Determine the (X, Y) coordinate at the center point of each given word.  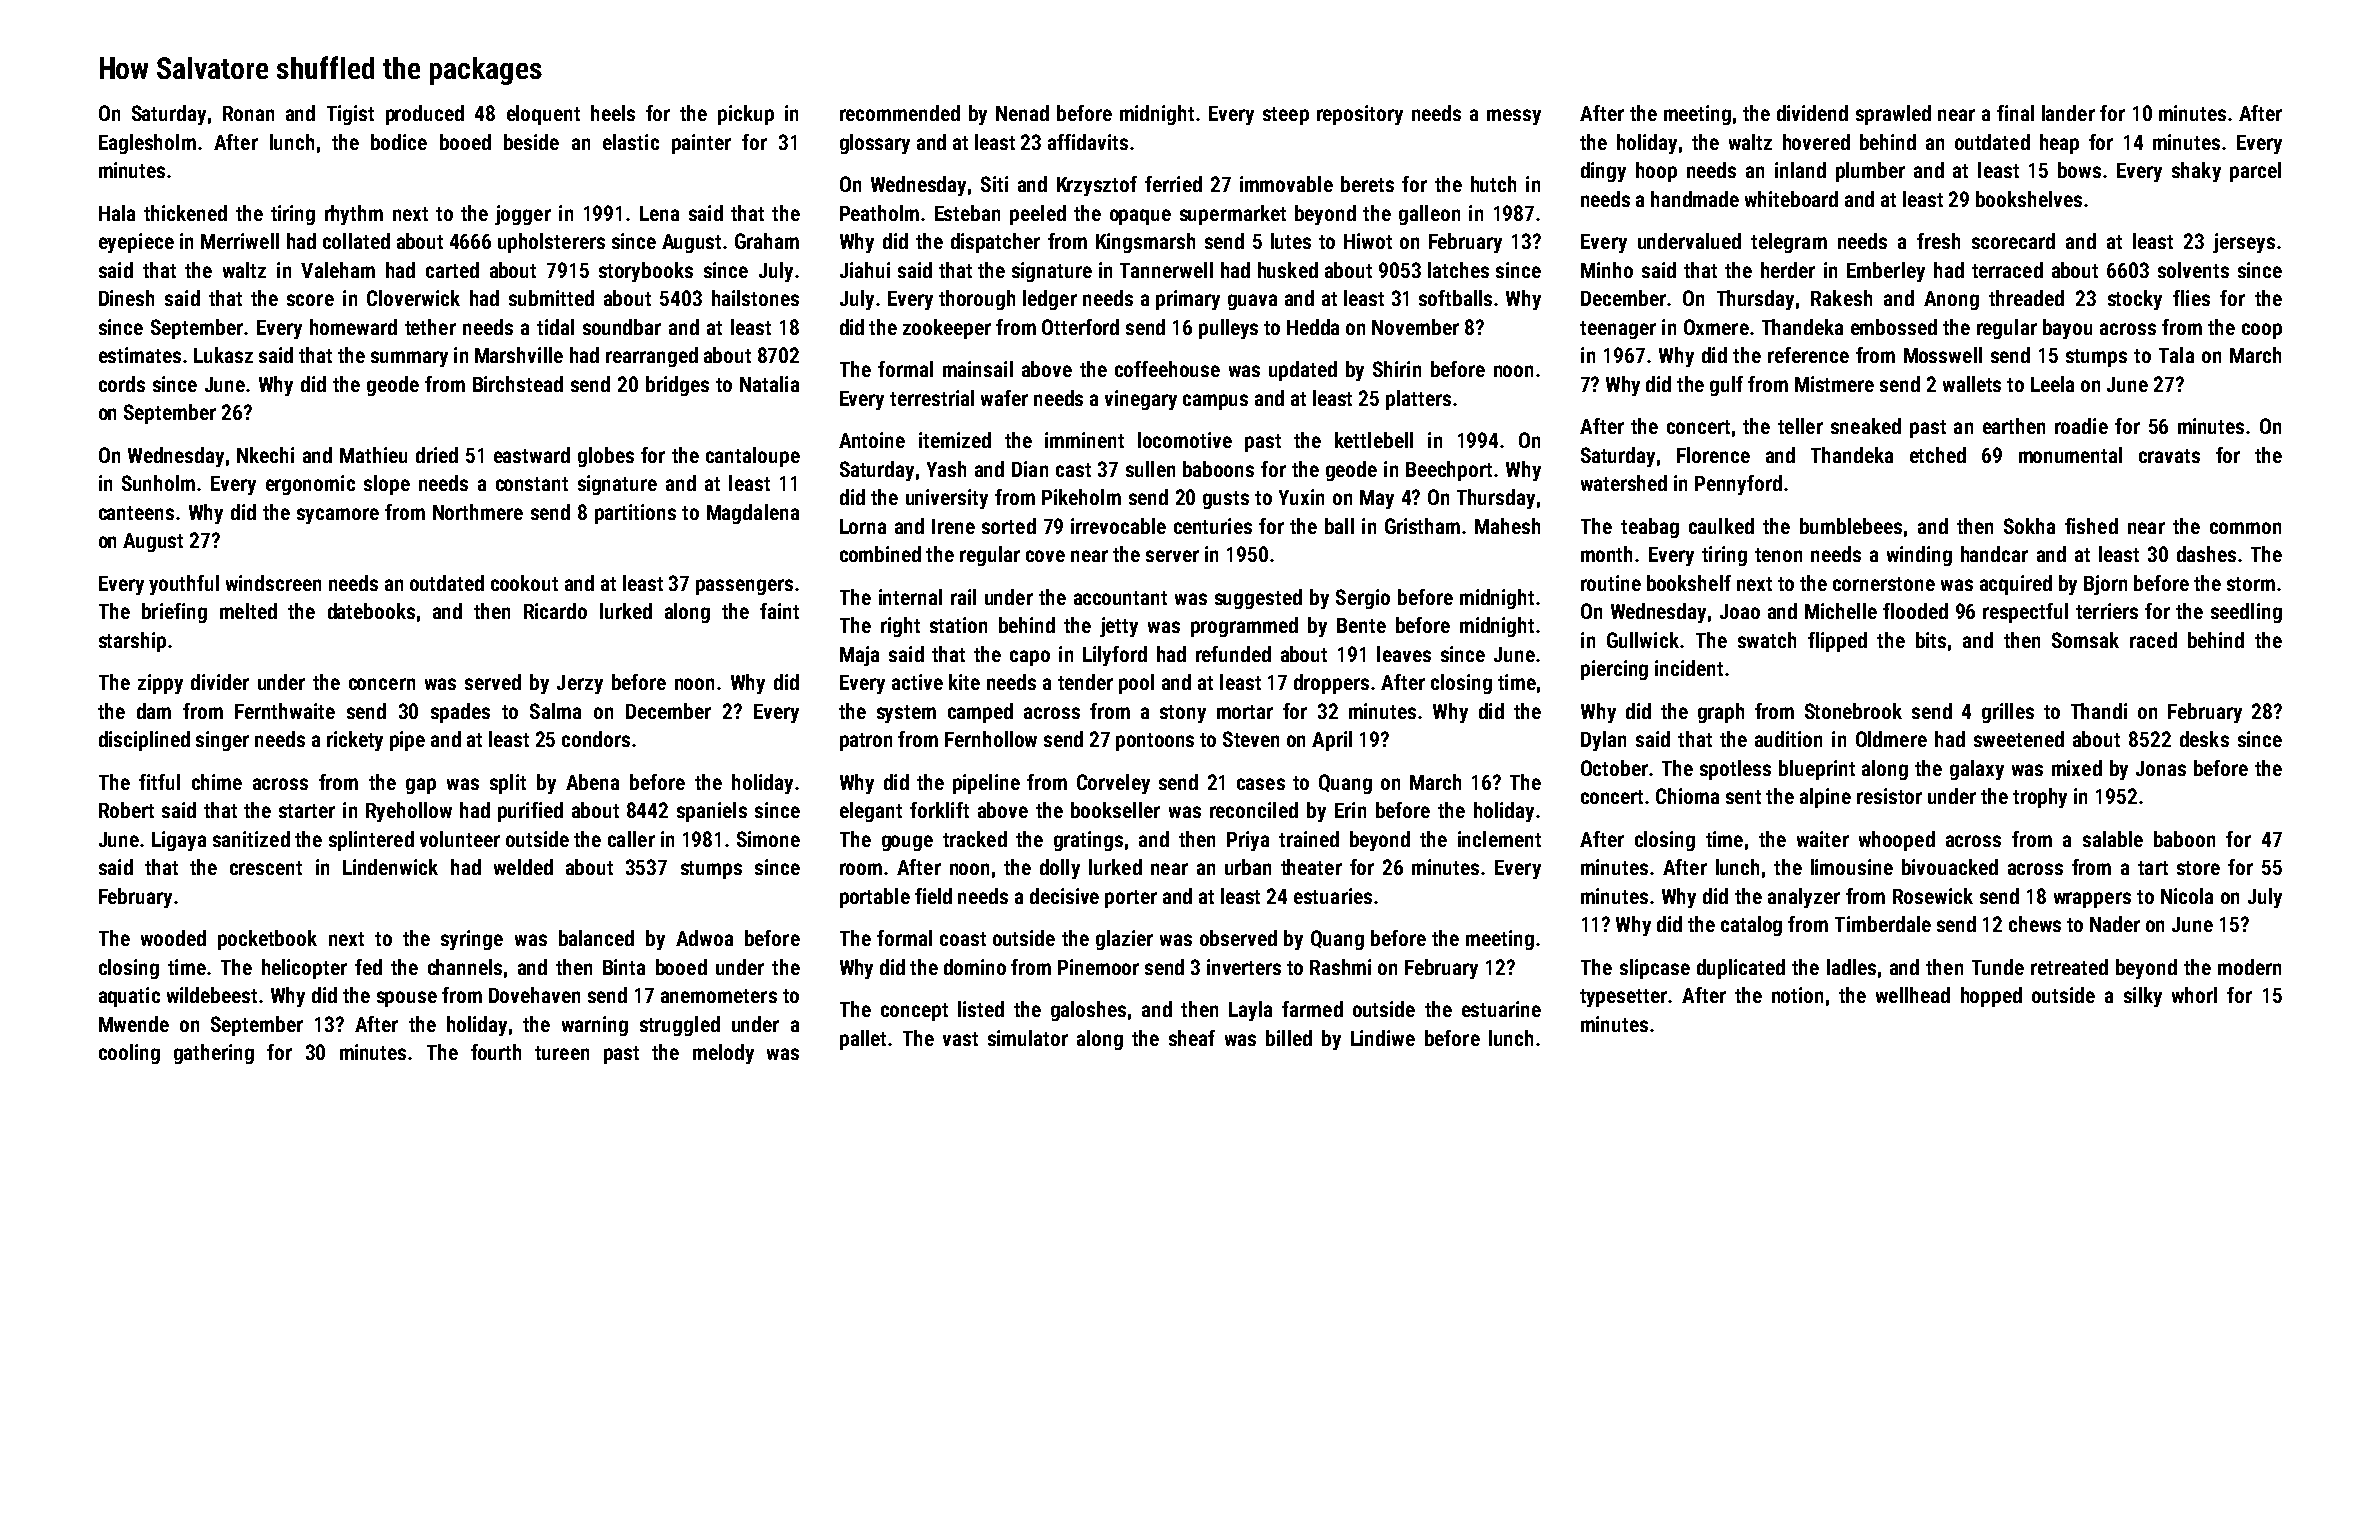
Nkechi (265, 455)
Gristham (1422, 526)
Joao (1740, 611)
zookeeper (947, 329)
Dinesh (126, 298)
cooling (129, 1054)
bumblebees (1851, 526)
